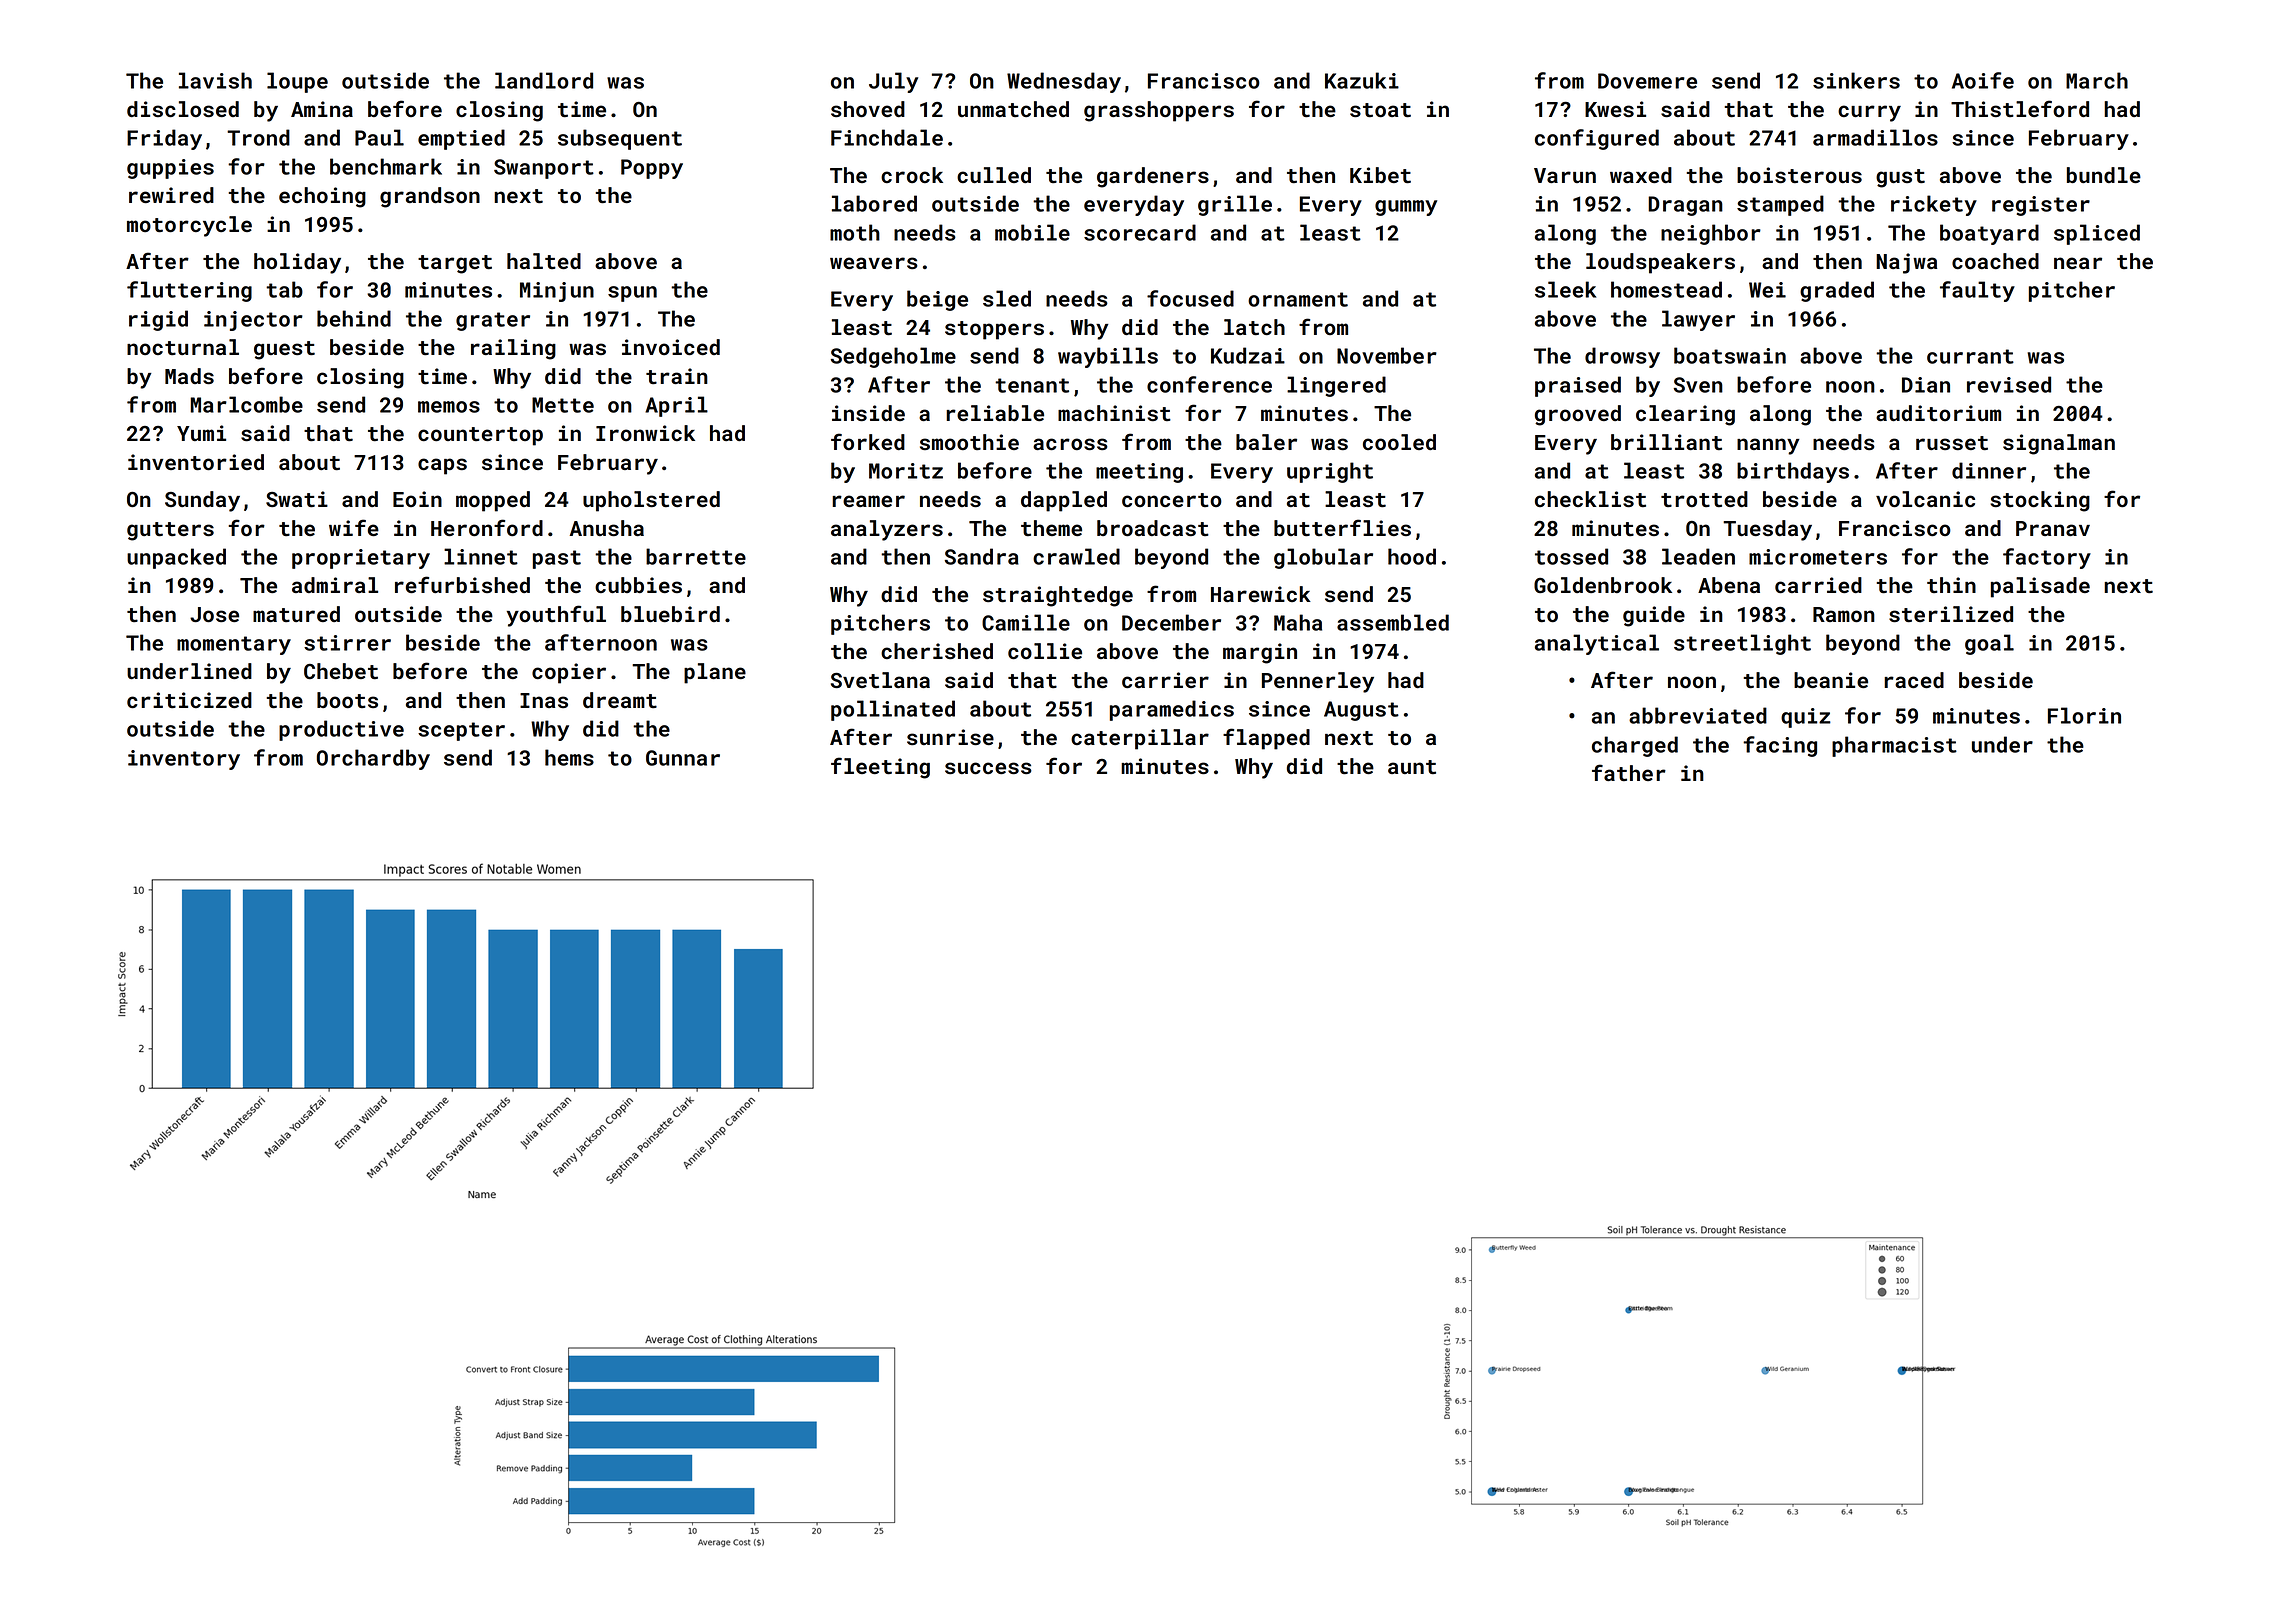 The width and height of the page is (2292, 1620). Describe the element at coordinates (1266, 442) in the page. I see `baler` at that location.
